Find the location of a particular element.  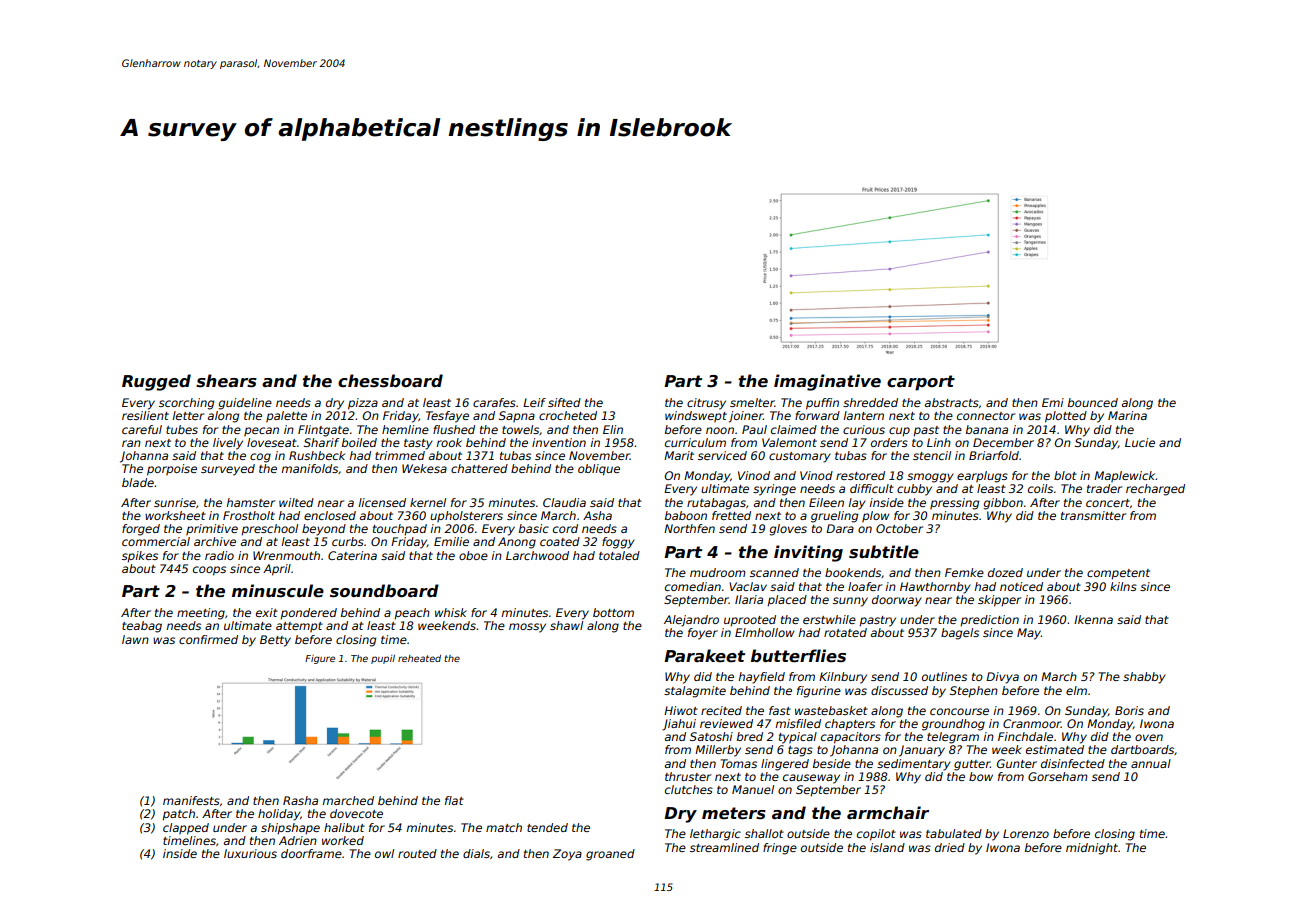

stalagmite is located at coordinates (695, 692).
